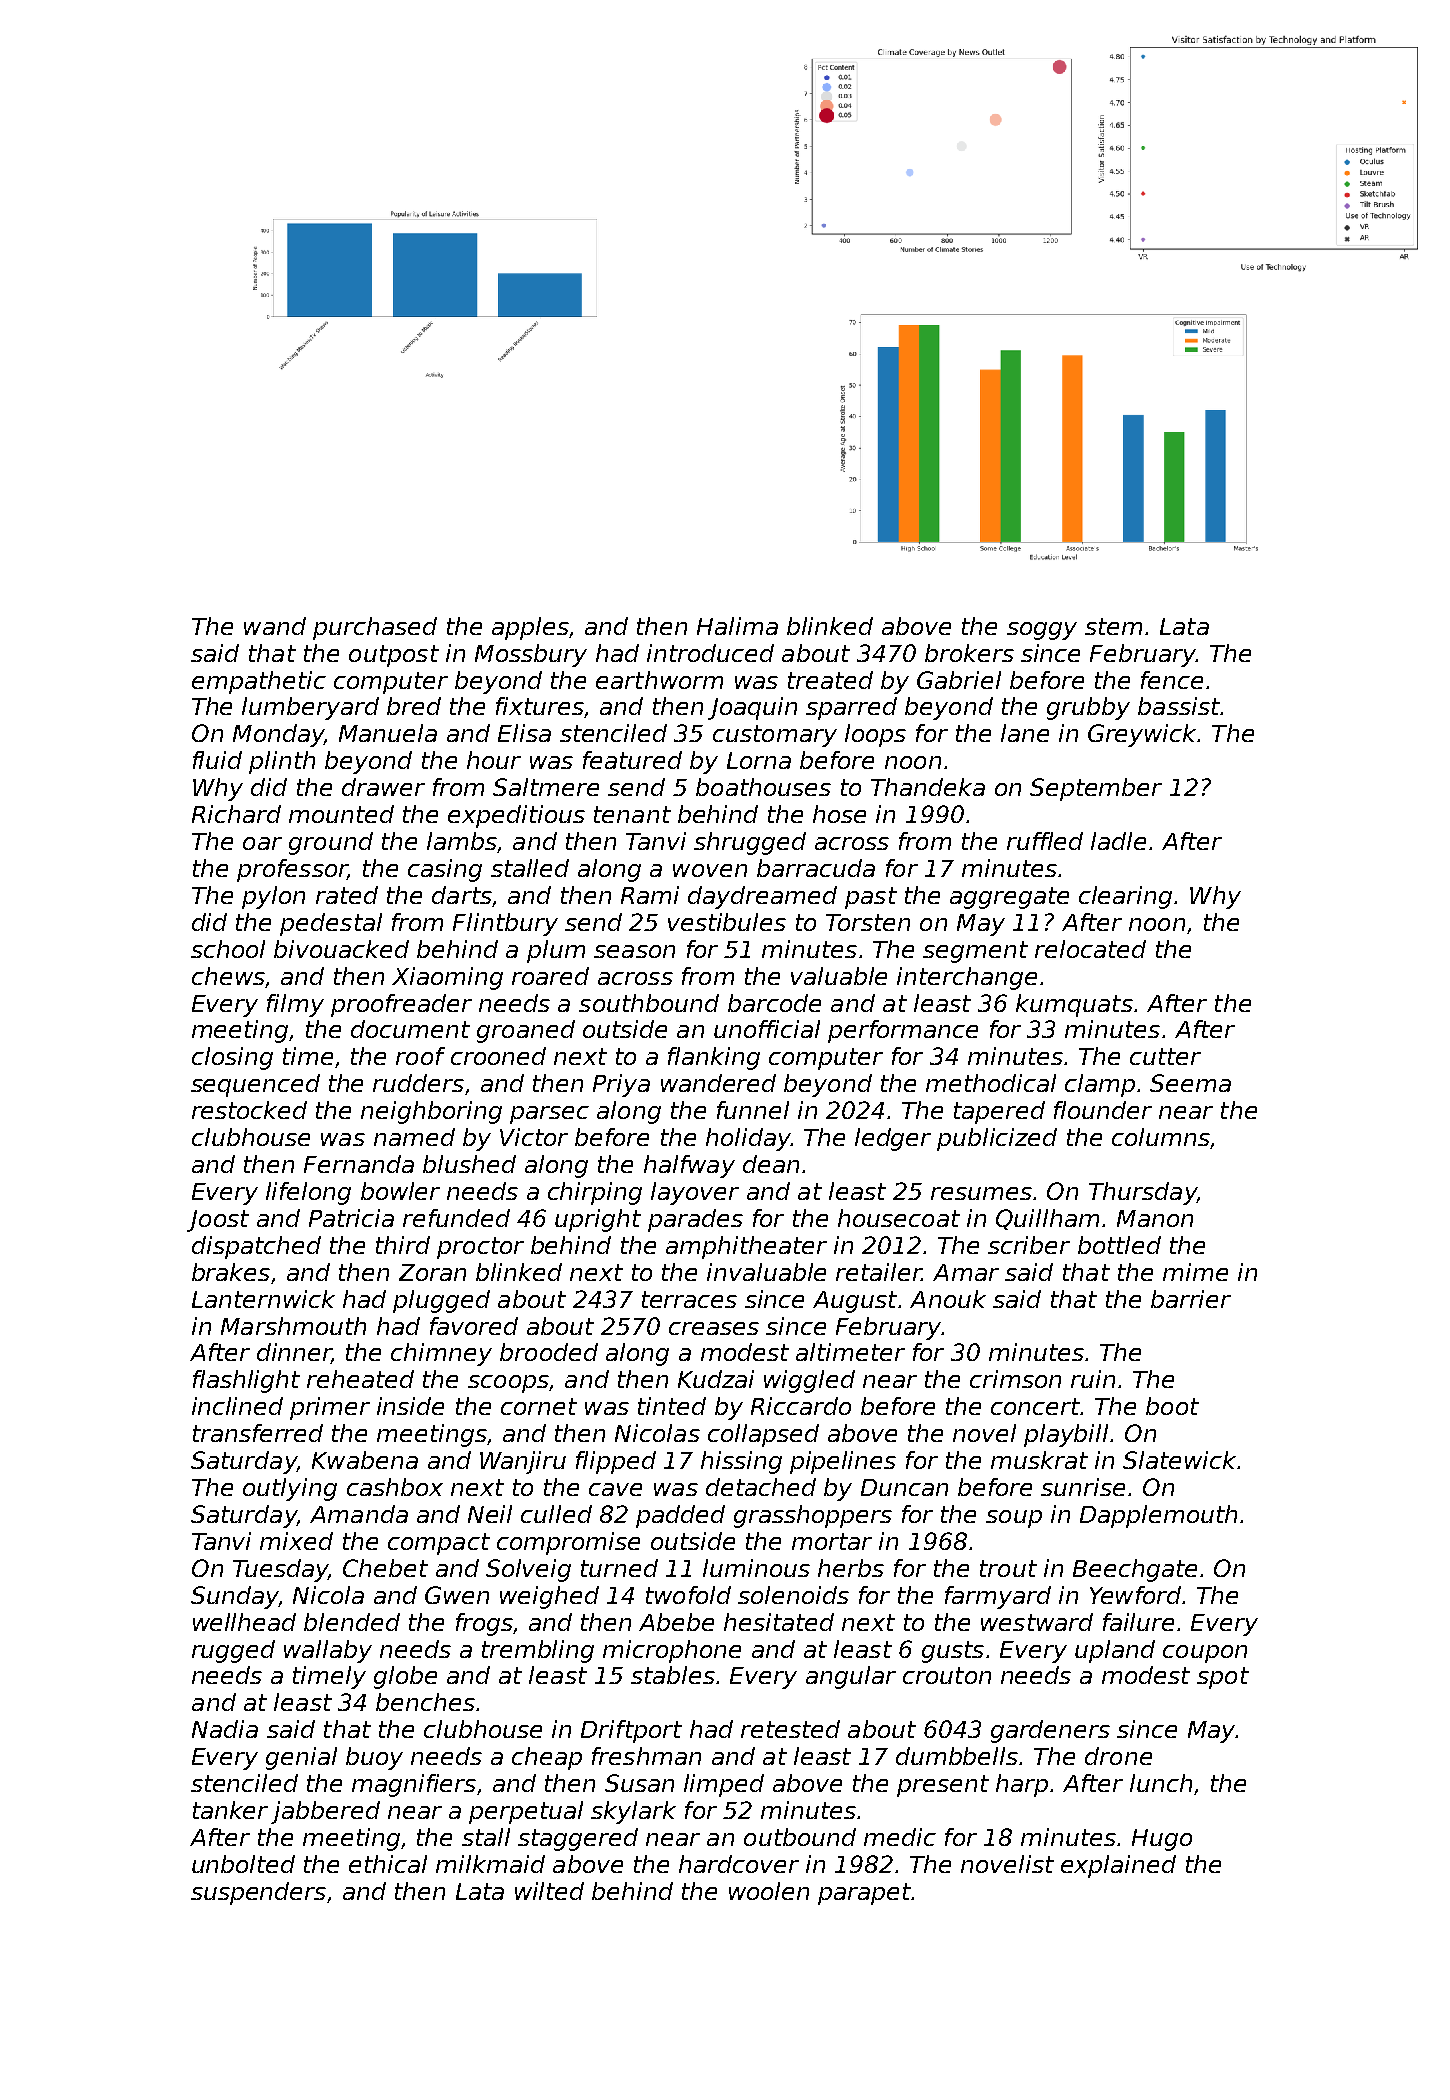 Image resolution: width=1450 pixels, height=2100 pixels. Describe the element at coordinates (1155, 1218) in the page. I see `Manon` at that location.
